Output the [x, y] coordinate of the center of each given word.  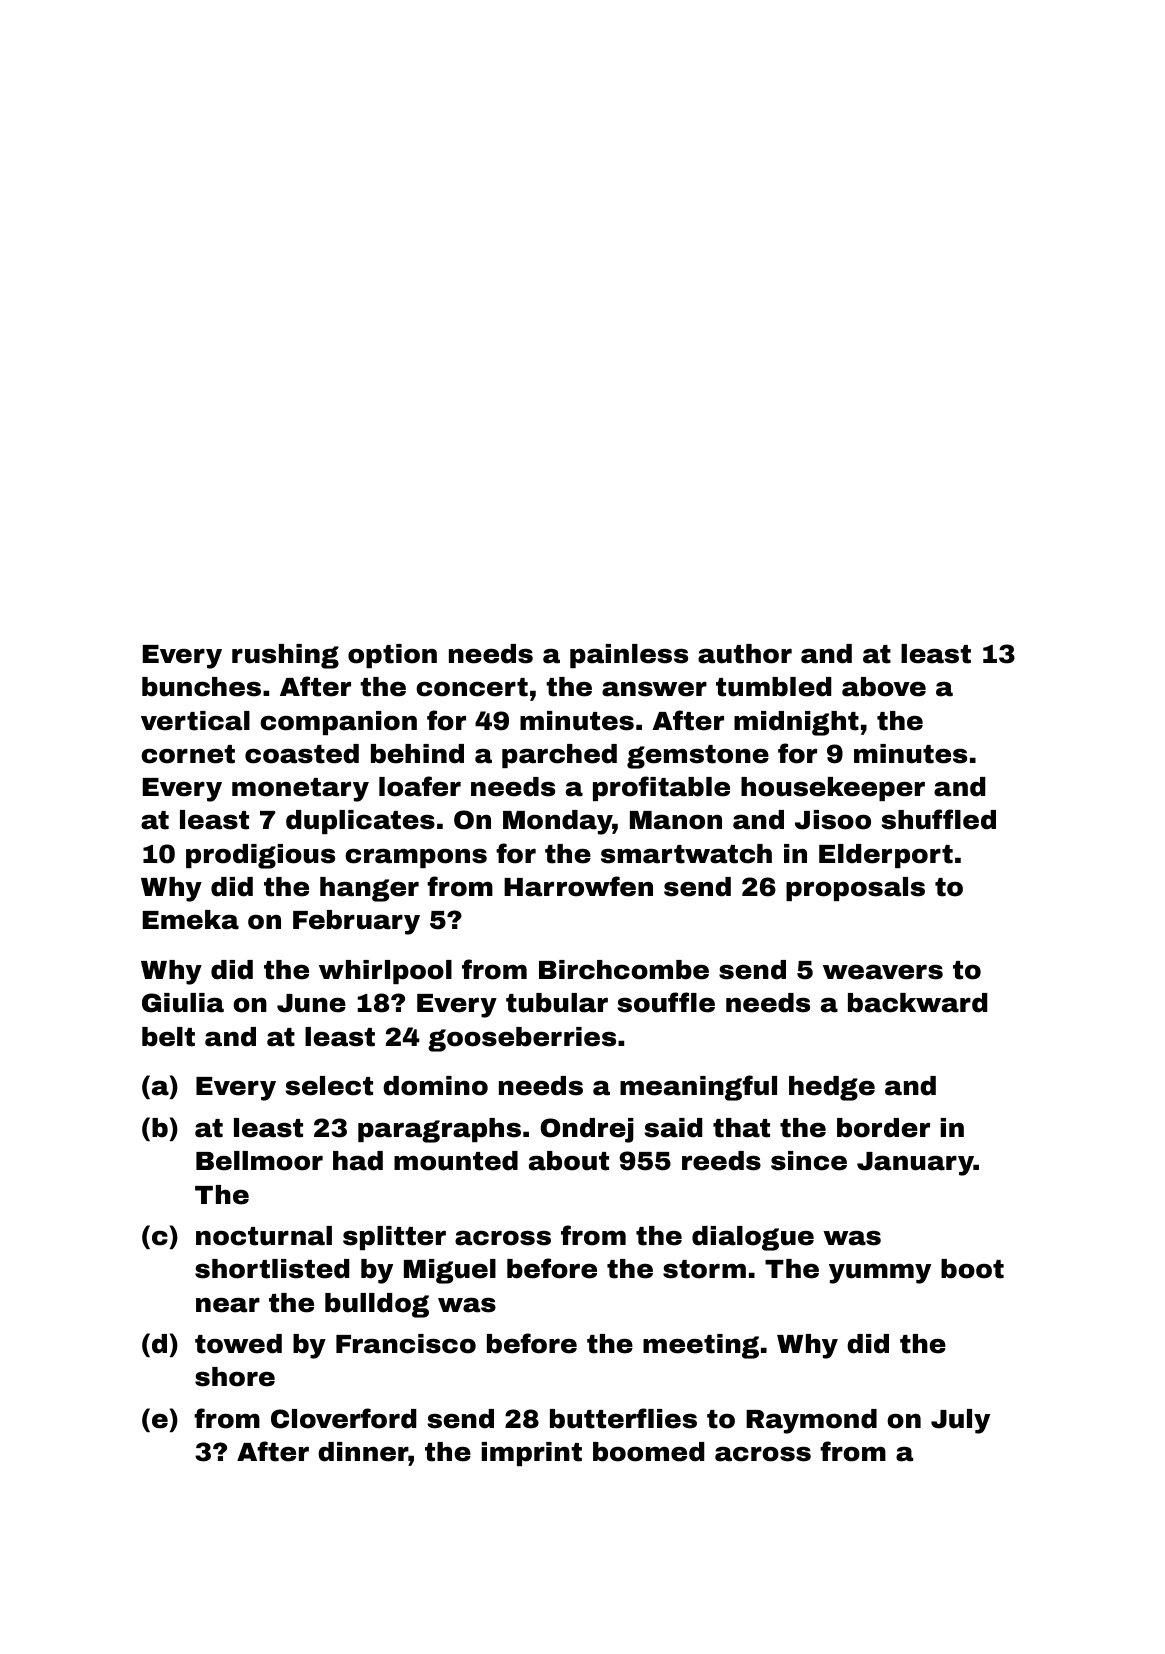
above [884, 687]
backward [917, 1003]
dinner [363, 1452]
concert [472, 687]
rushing [285, 656]
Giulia [183, 1003]
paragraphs [439, 1130]
